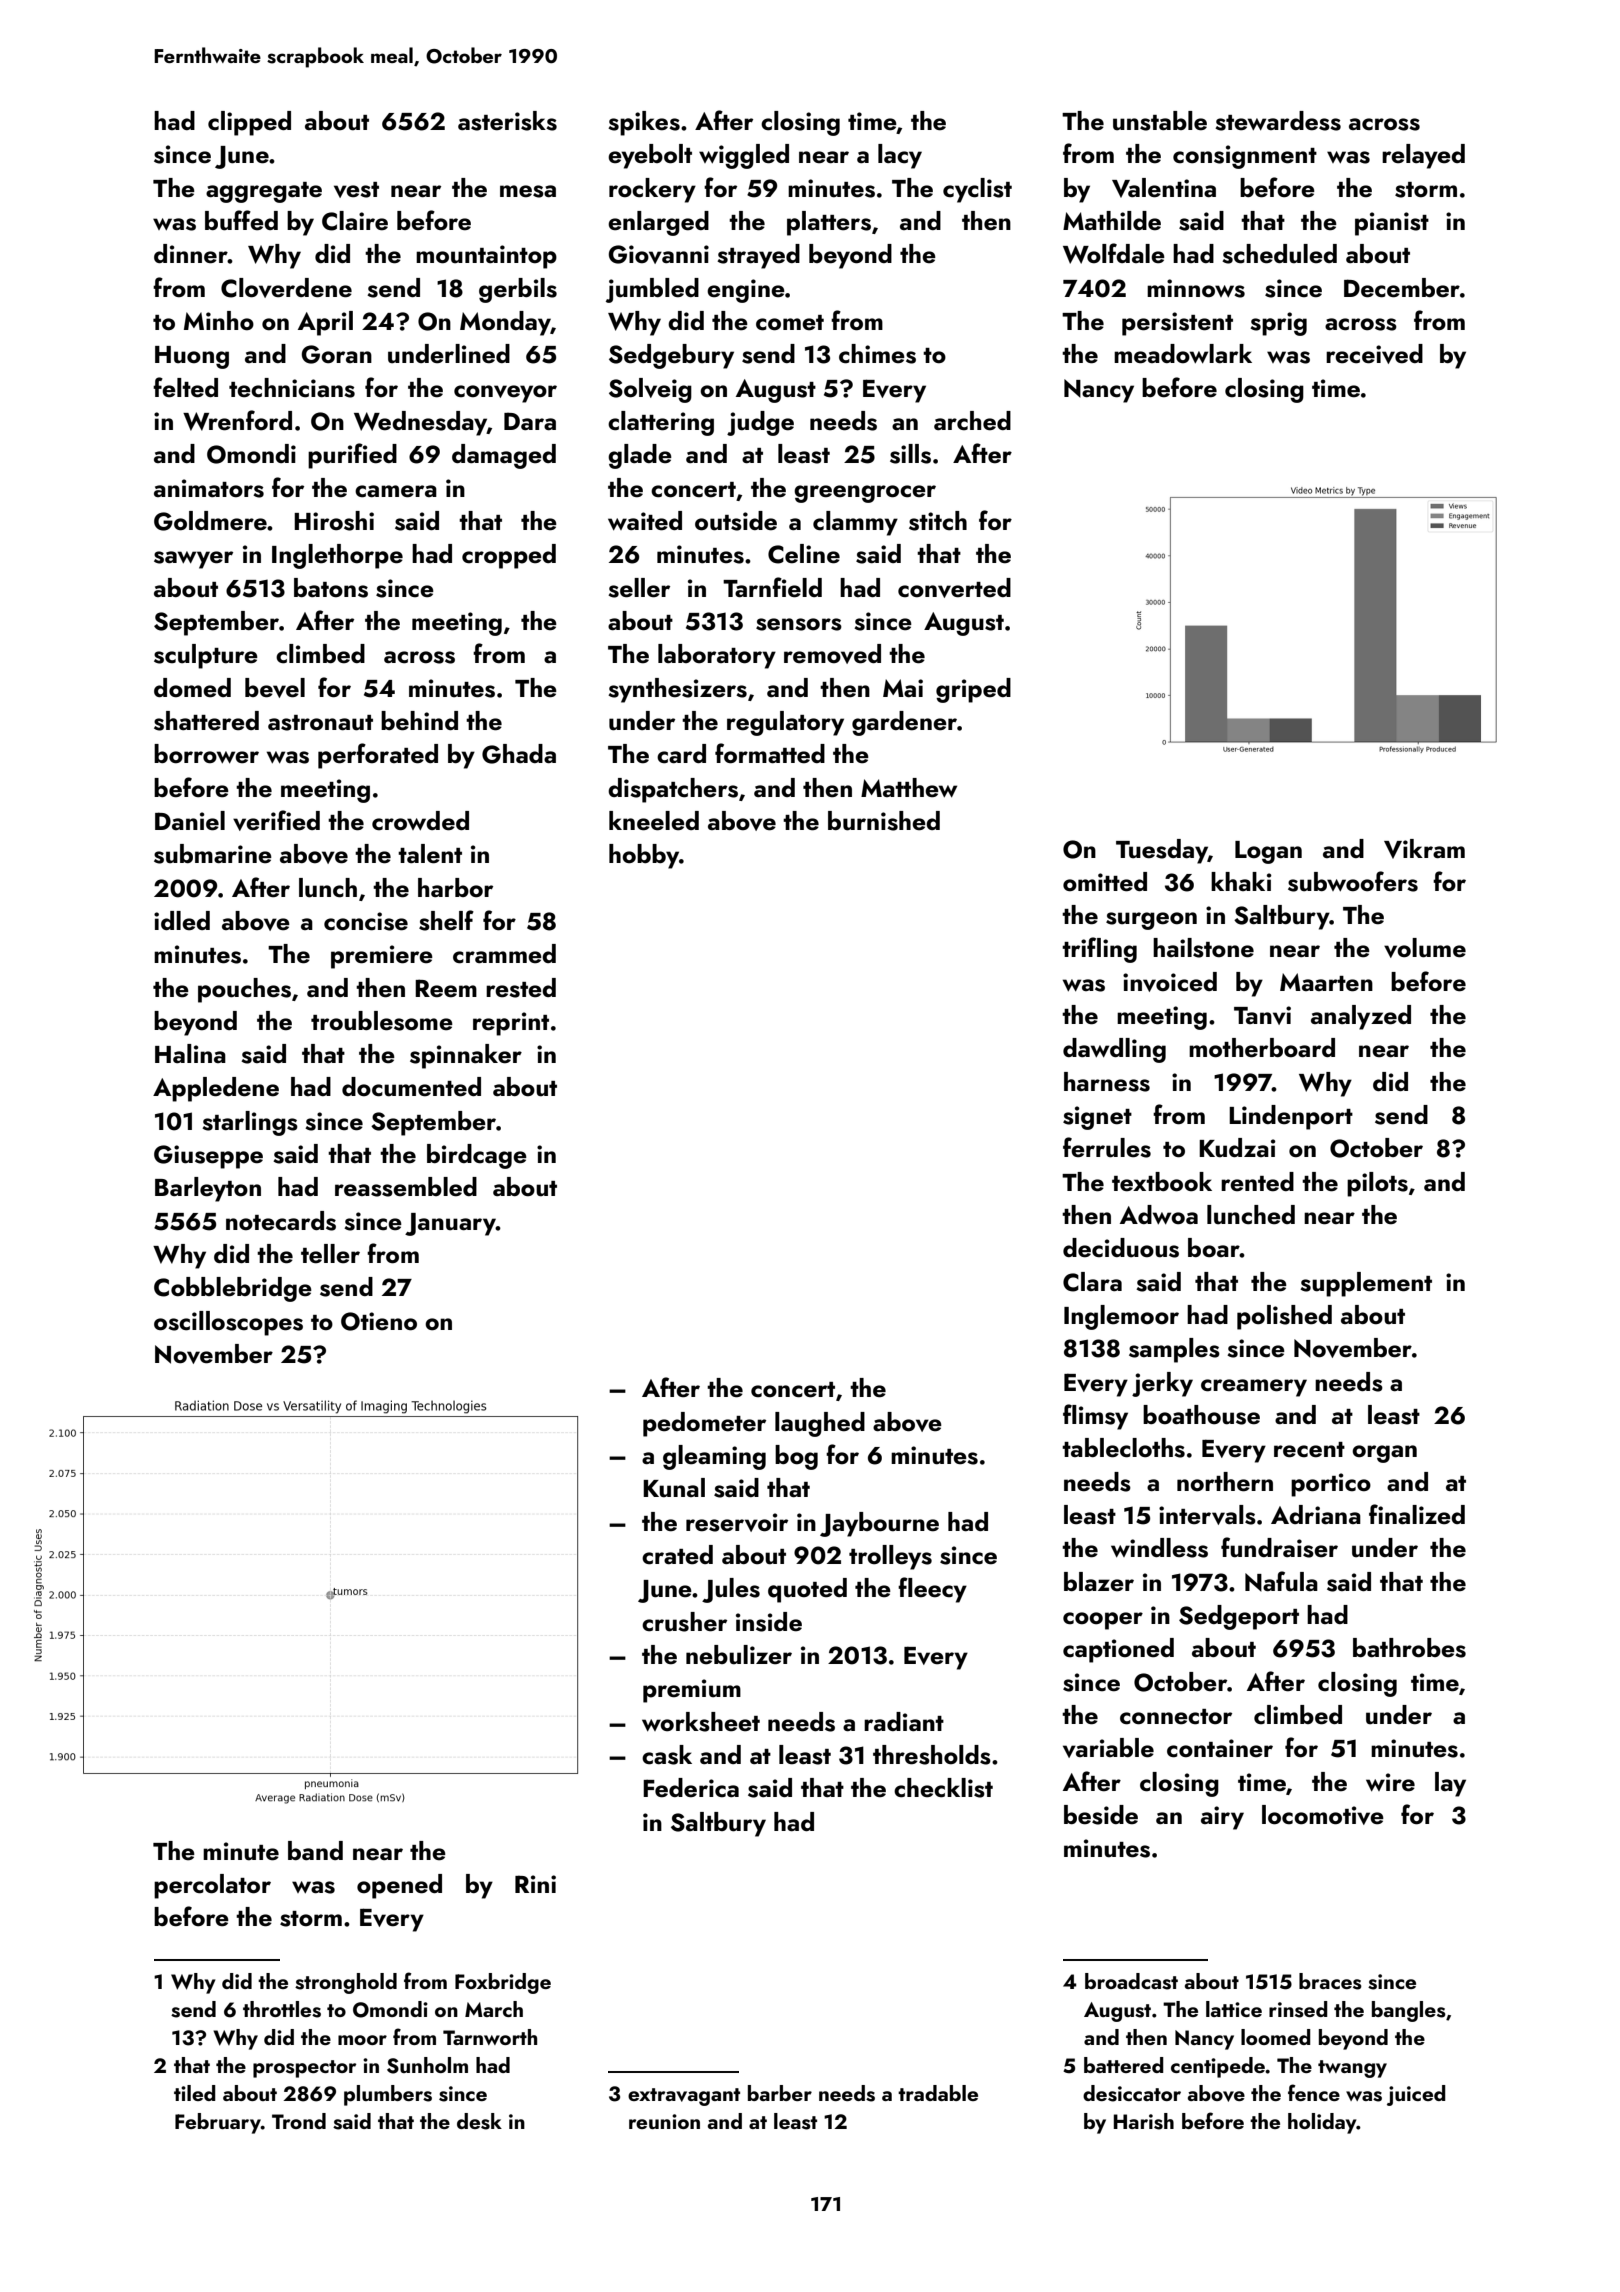  What do you see at coordinates (1423, 156) in the document?
I see `relayed` at bounding box center [1423, 156].
